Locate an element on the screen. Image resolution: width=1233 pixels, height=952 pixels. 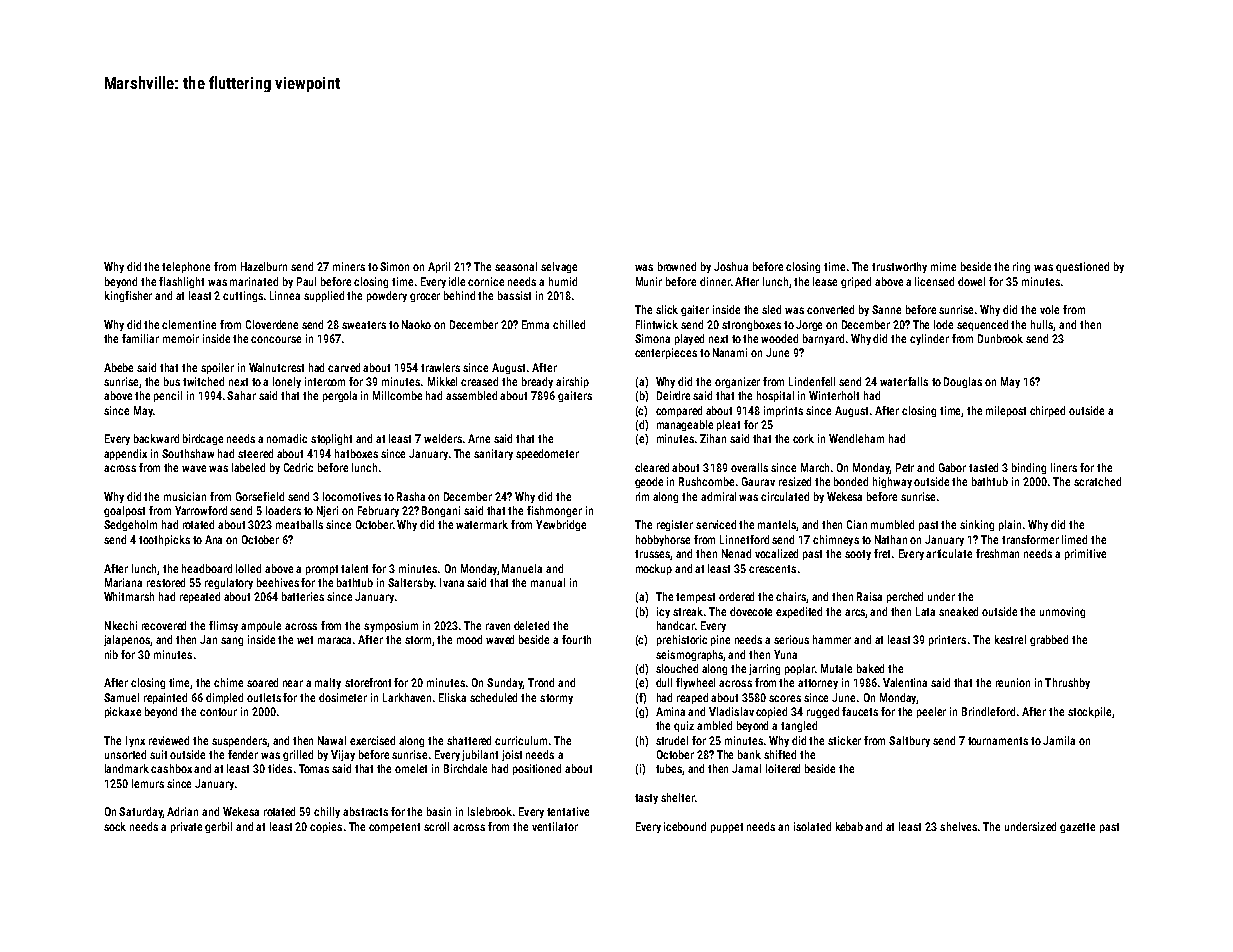
dimpled is located at coordinates (224, 698).
